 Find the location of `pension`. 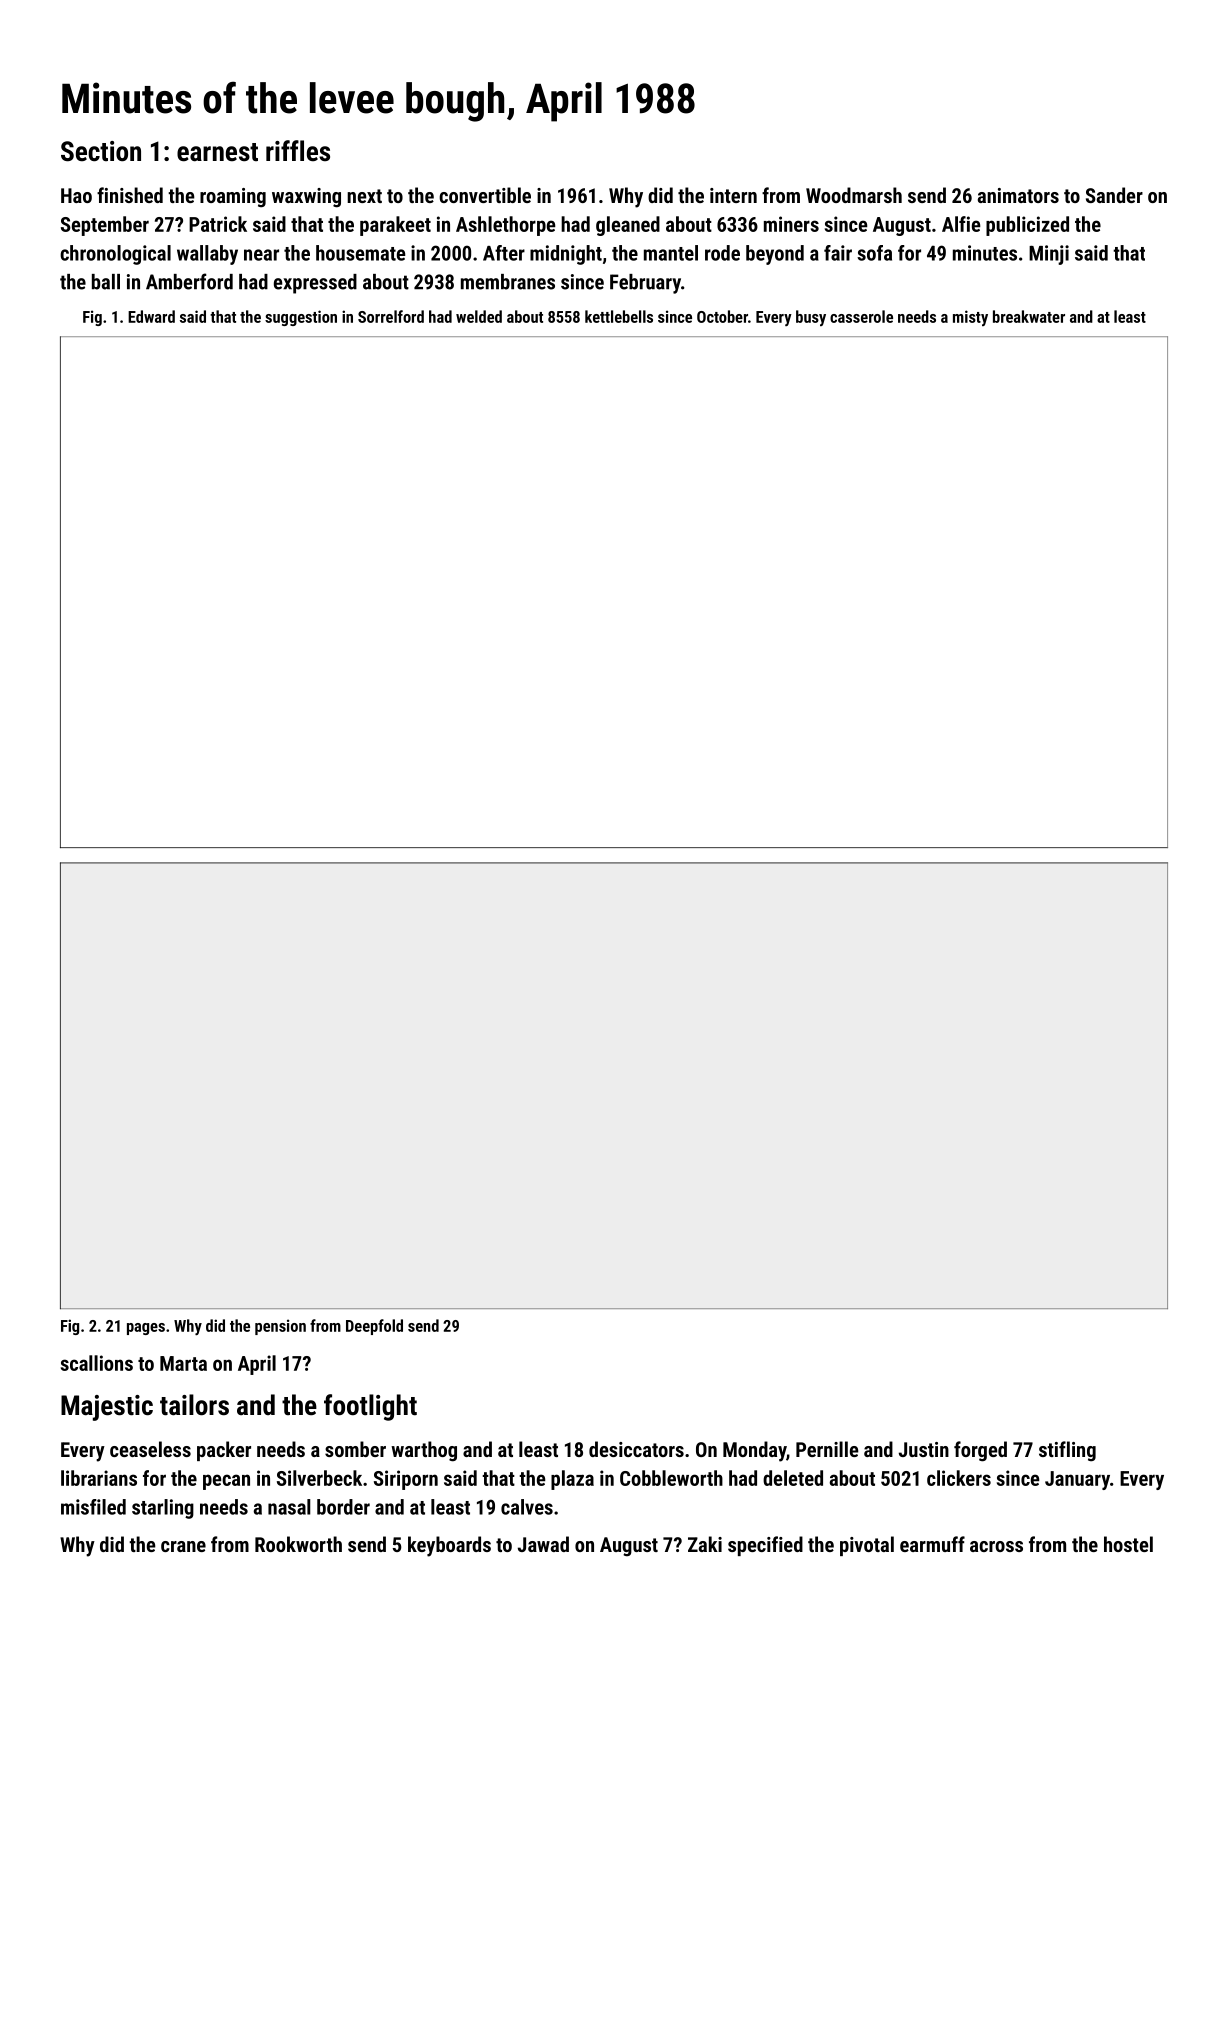

pension is located at coordinates (280, 1327).
